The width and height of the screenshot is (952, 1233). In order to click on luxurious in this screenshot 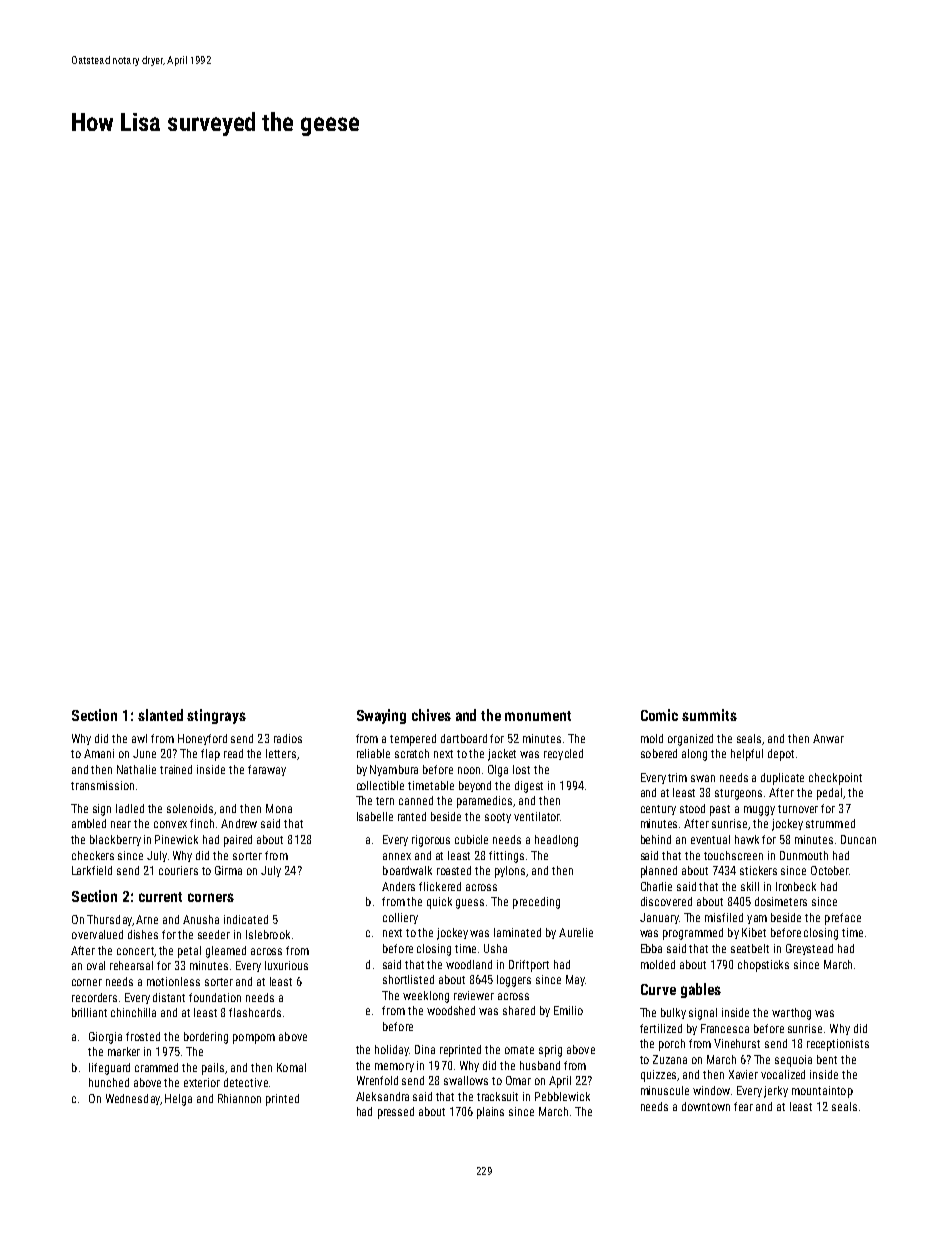, I will do `click(286, 965)`.
